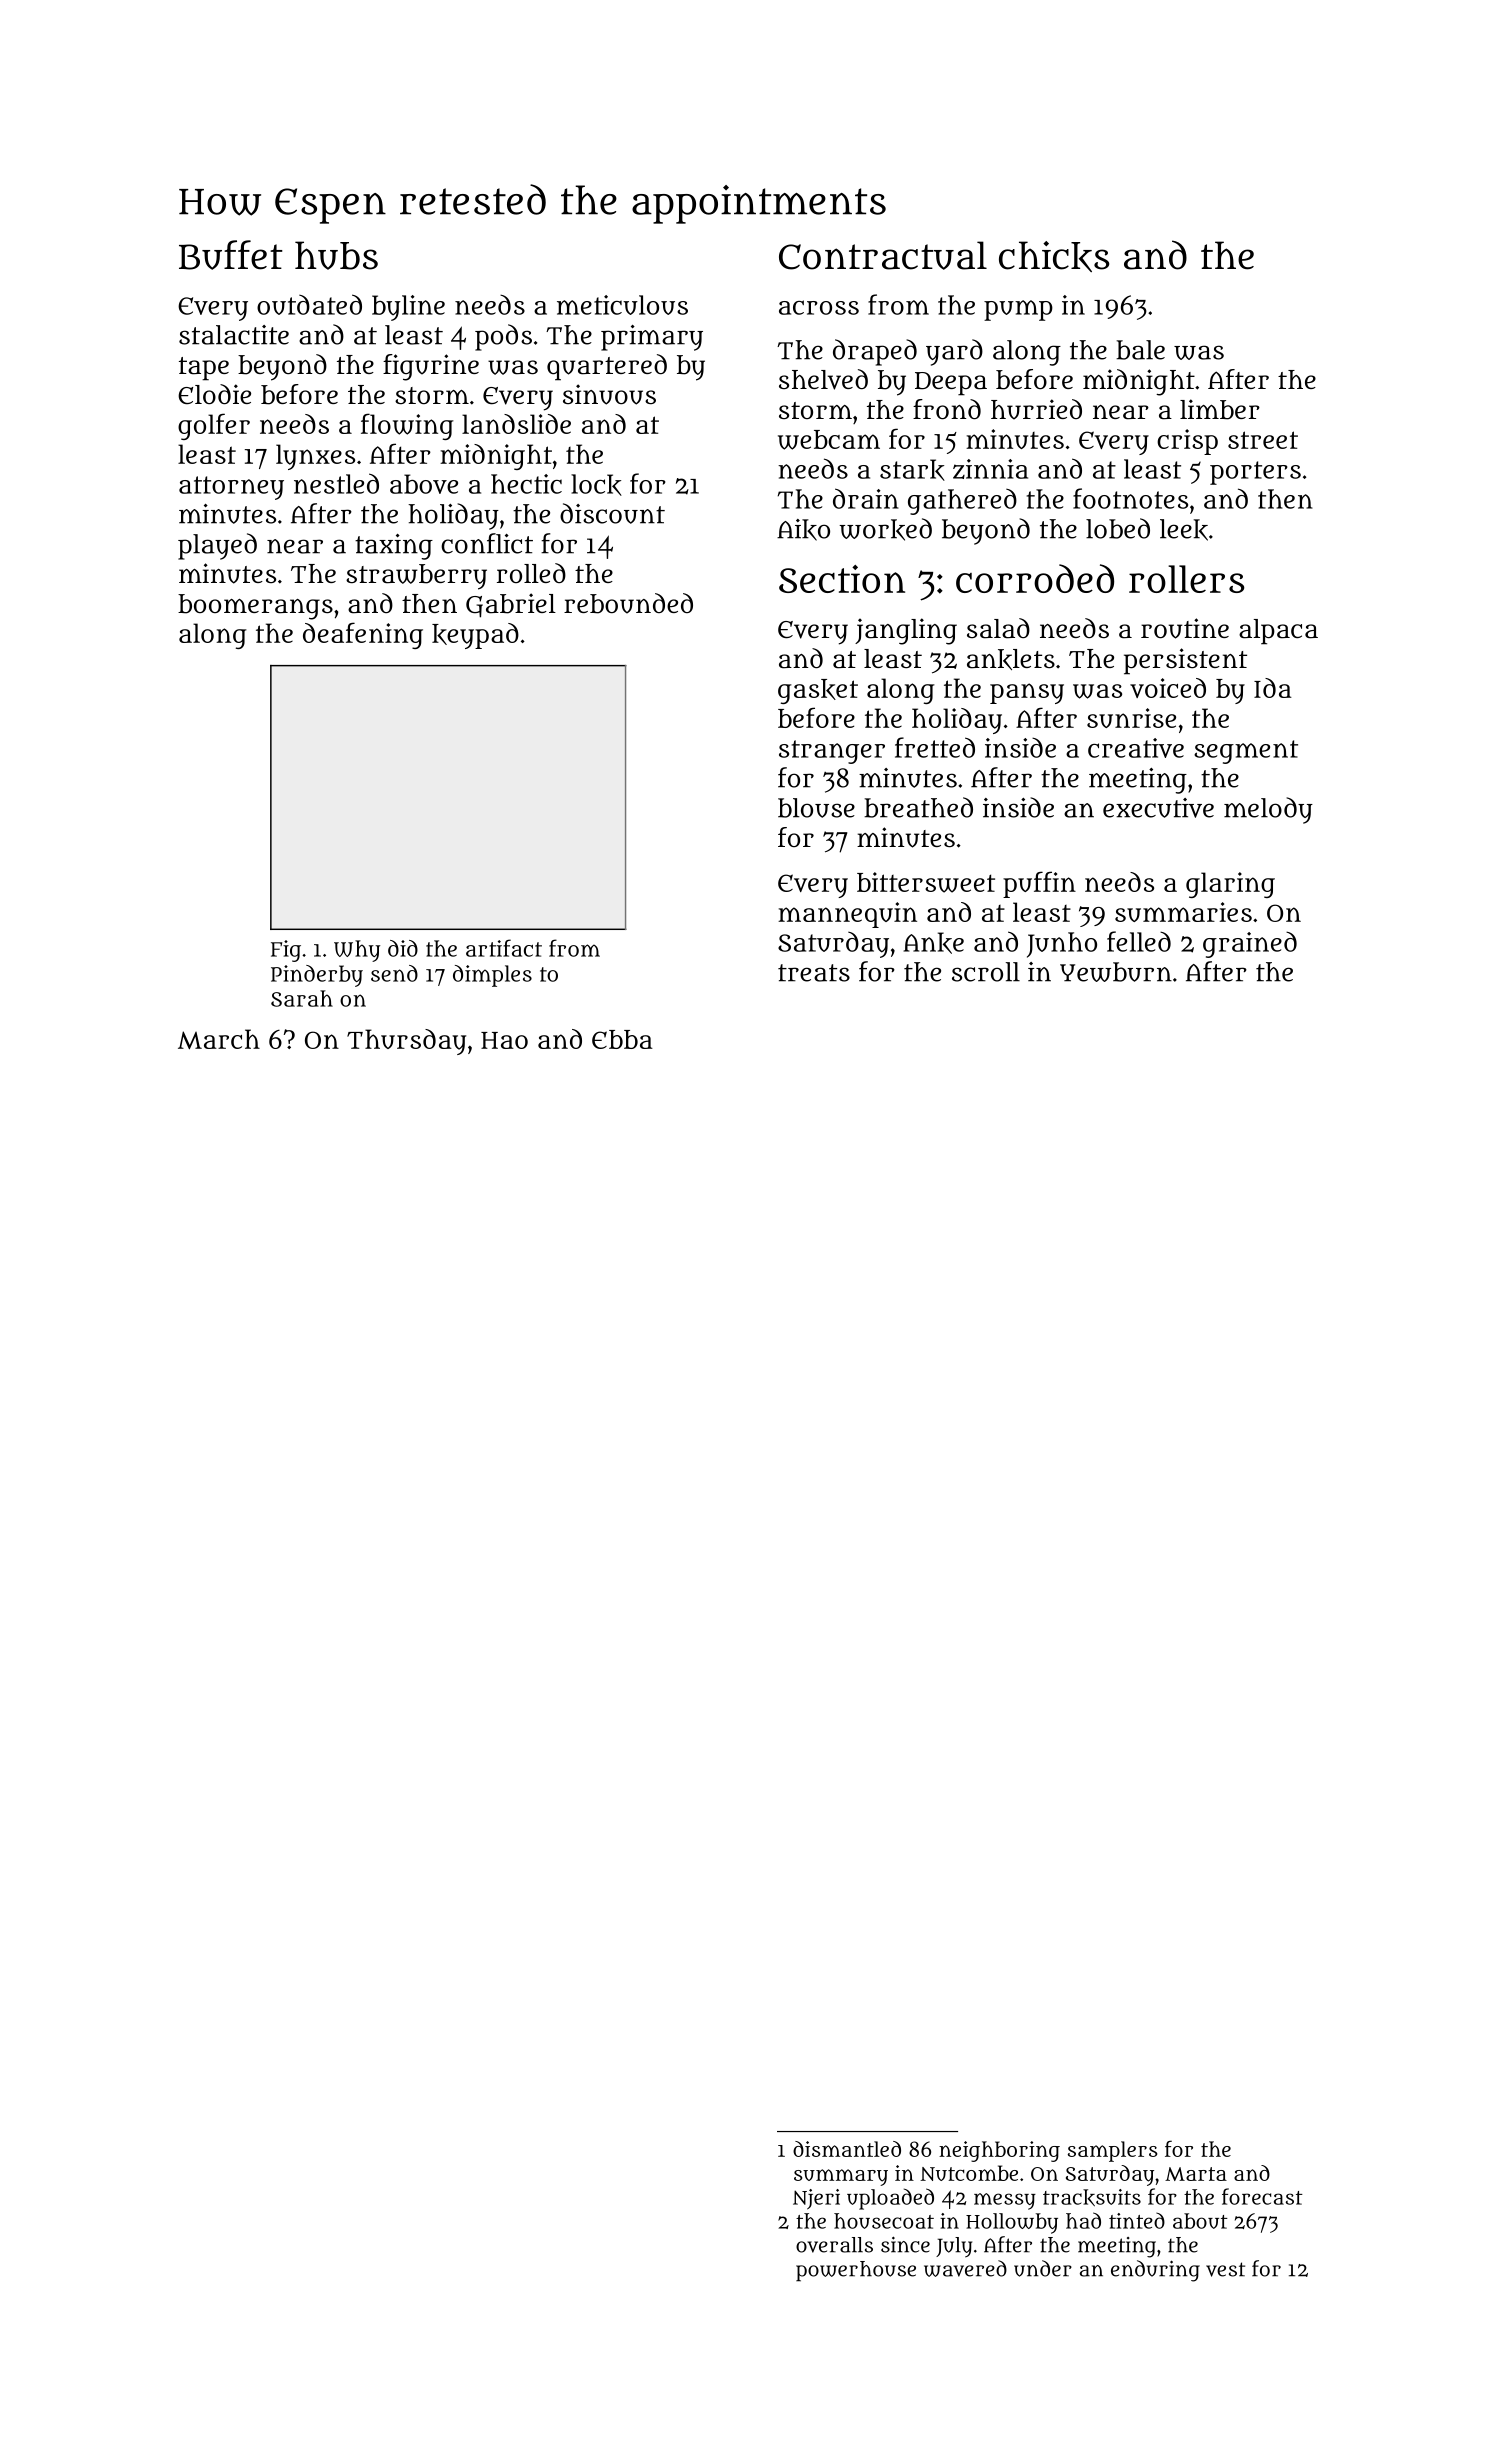 The height and width of the document is (2464, 1496). Describe the element at coordinates (918, 807) in the document. I see `breathed` at that location.
